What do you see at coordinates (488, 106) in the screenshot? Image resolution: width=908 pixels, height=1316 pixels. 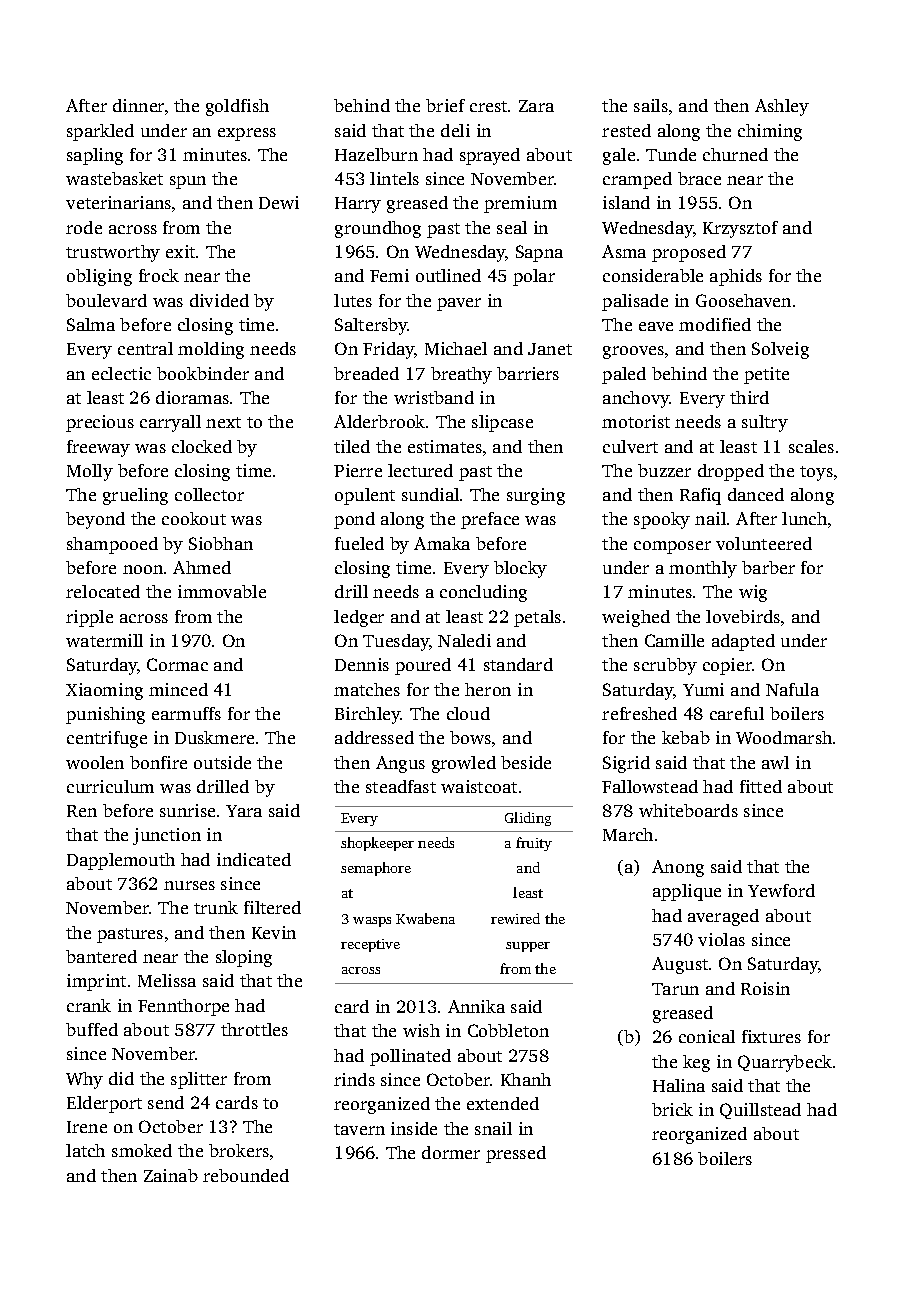 I see `crest` at bounding box center [488, 106].
